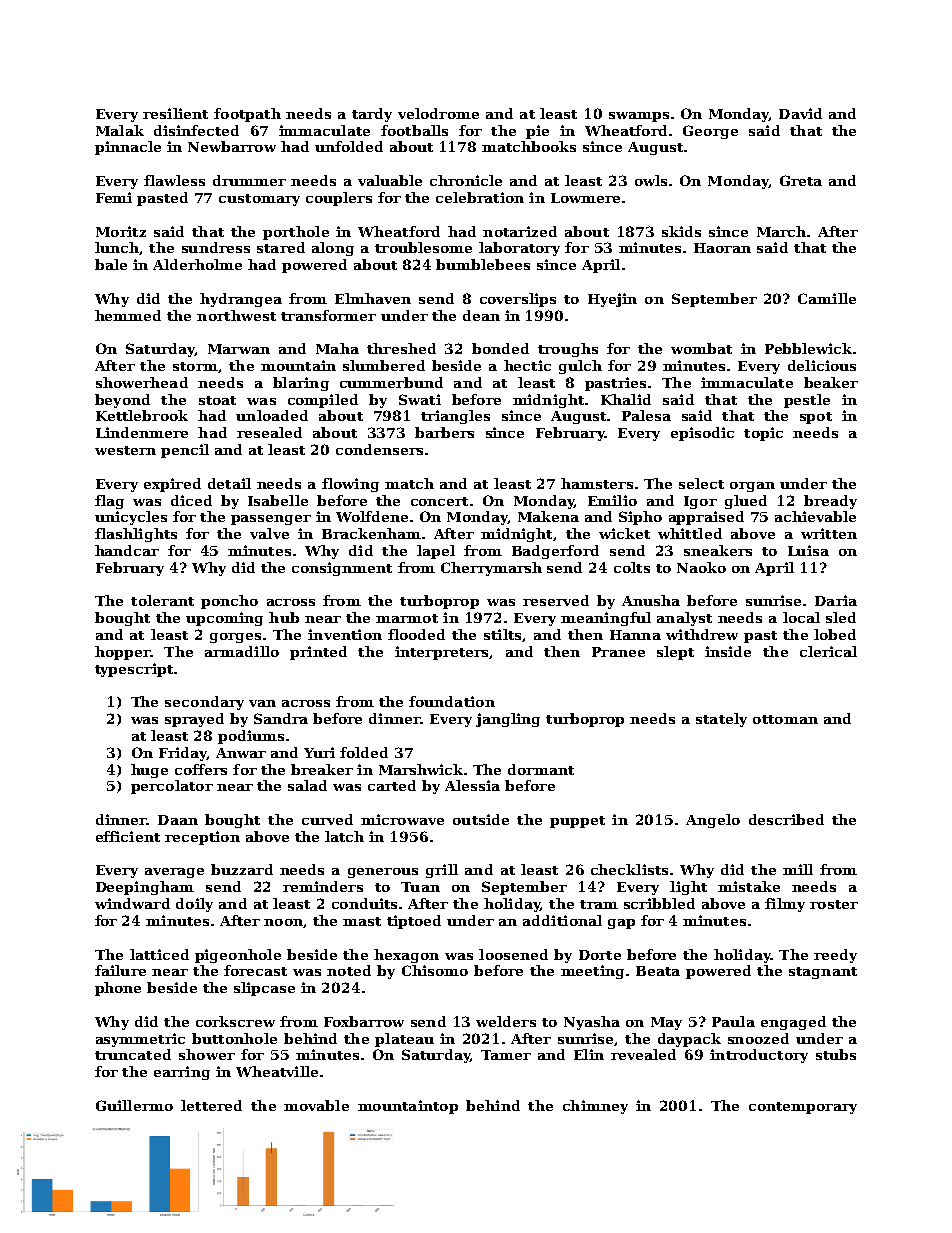  Describe the element at coordinates (643, 1054) in the document. I see `revealed` at that location.
